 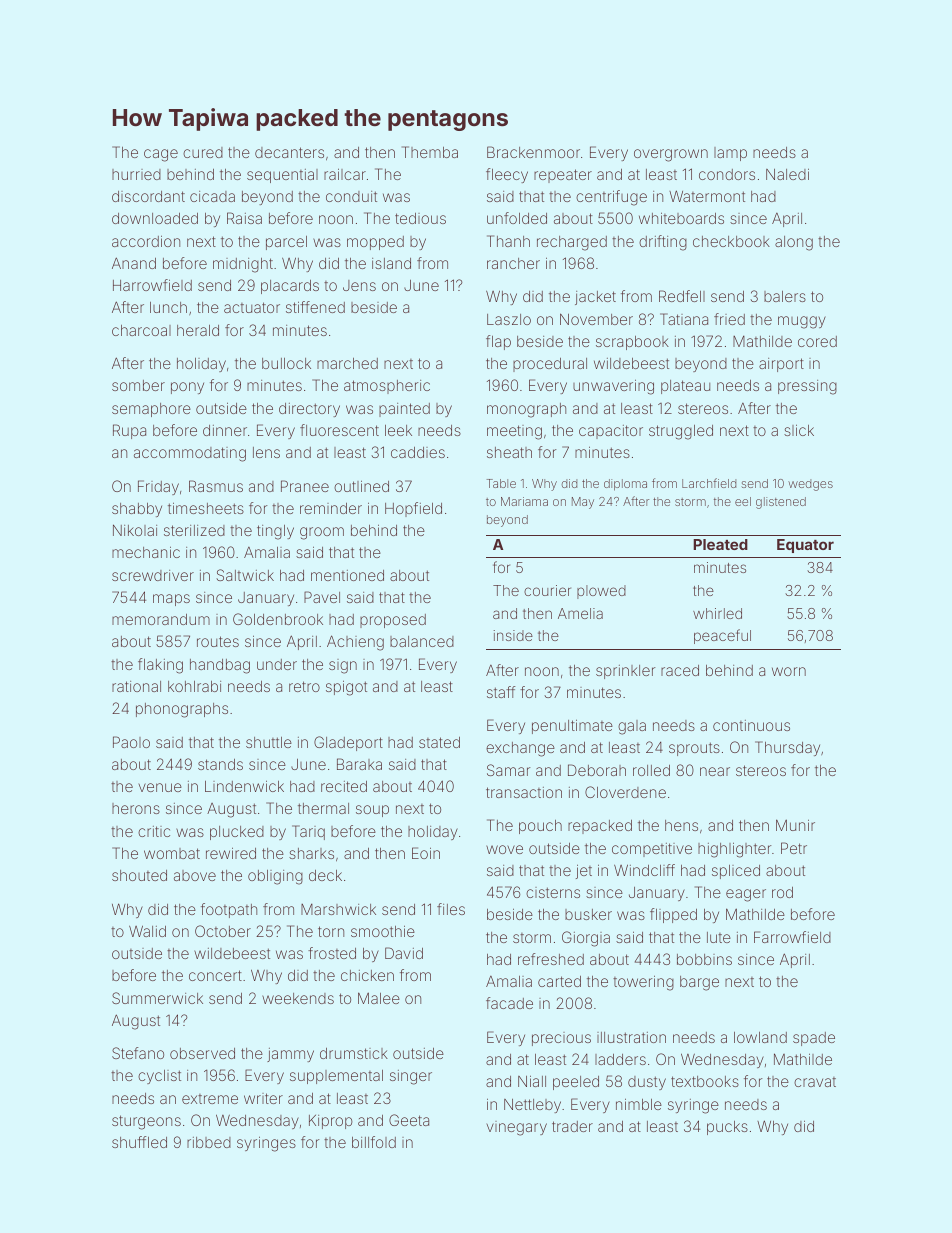 What do you see at coordinates (131, 742) in the screenshot?
I see `Paolo` at bounding box center [131, 742].
